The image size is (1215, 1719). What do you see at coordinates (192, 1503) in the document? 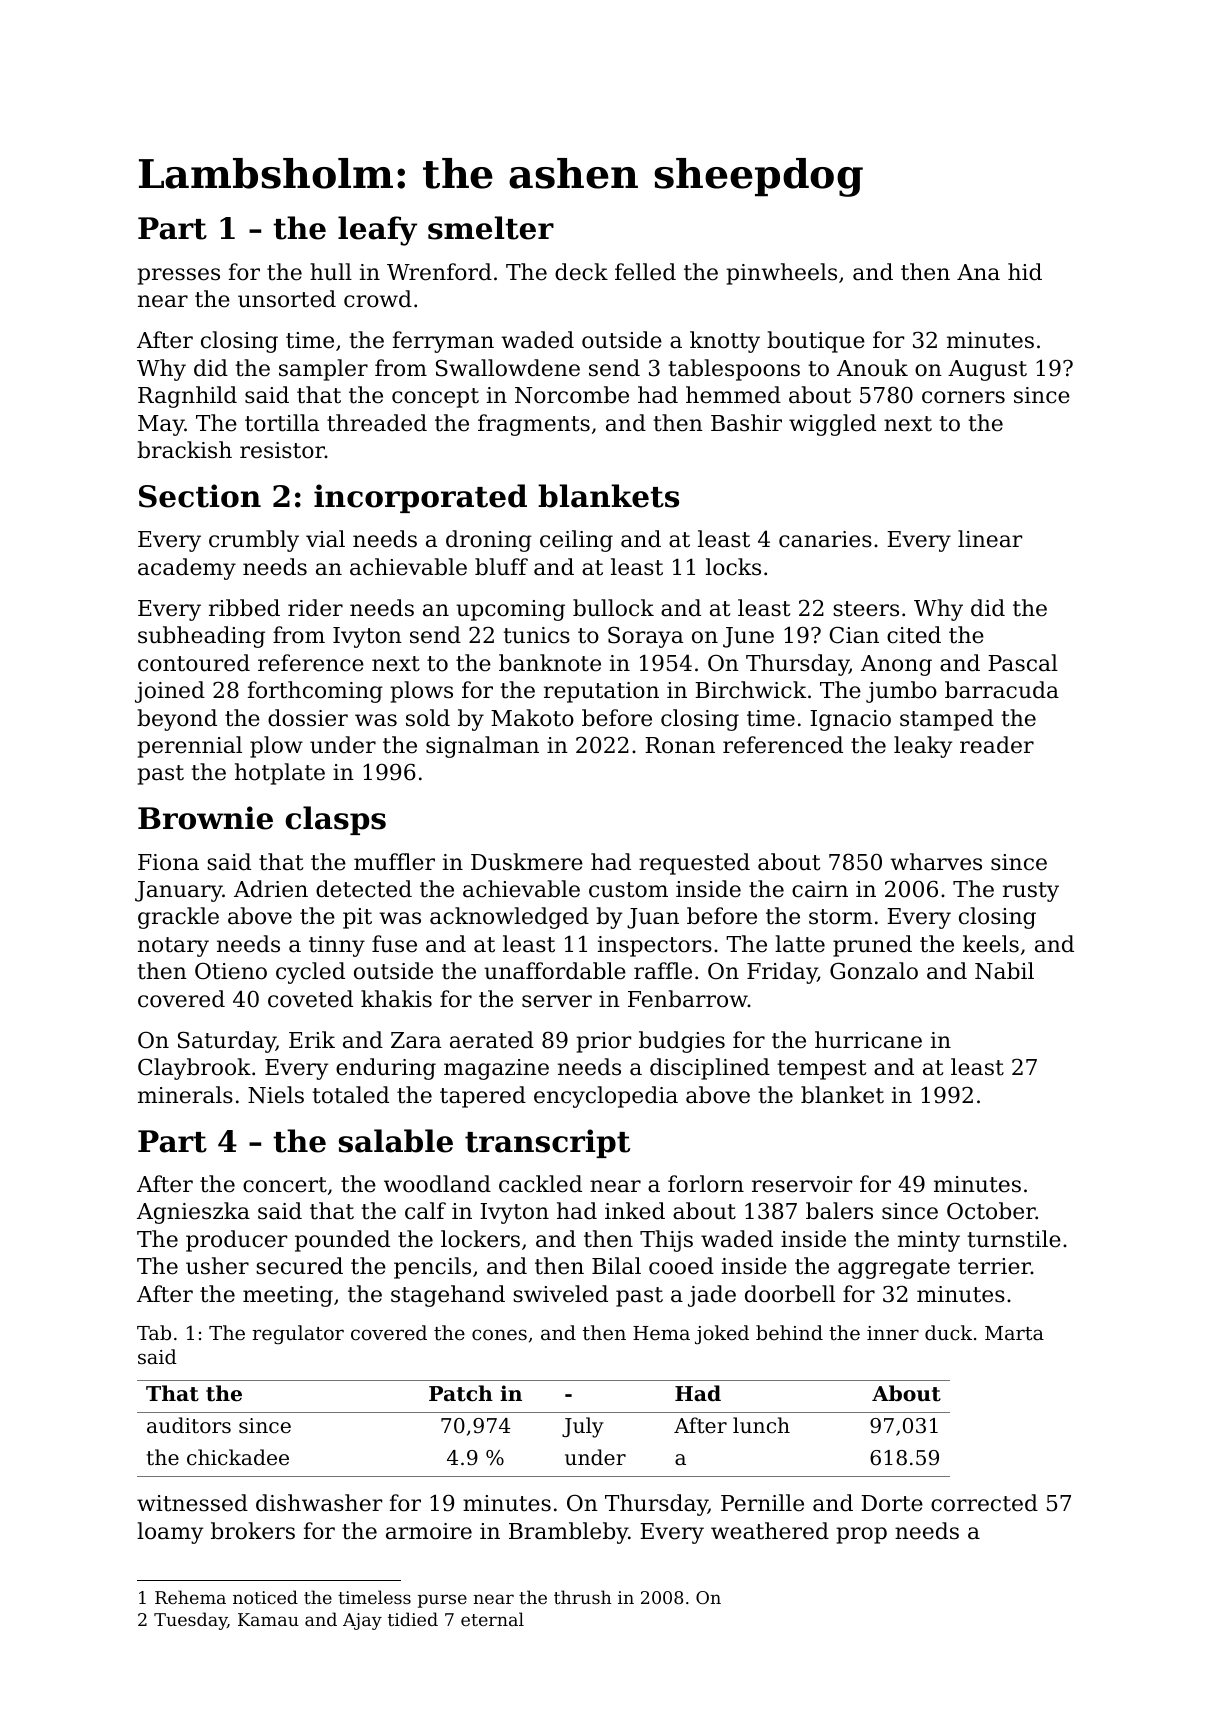
I see `witnessed` at bounding box center [192, 1503].
